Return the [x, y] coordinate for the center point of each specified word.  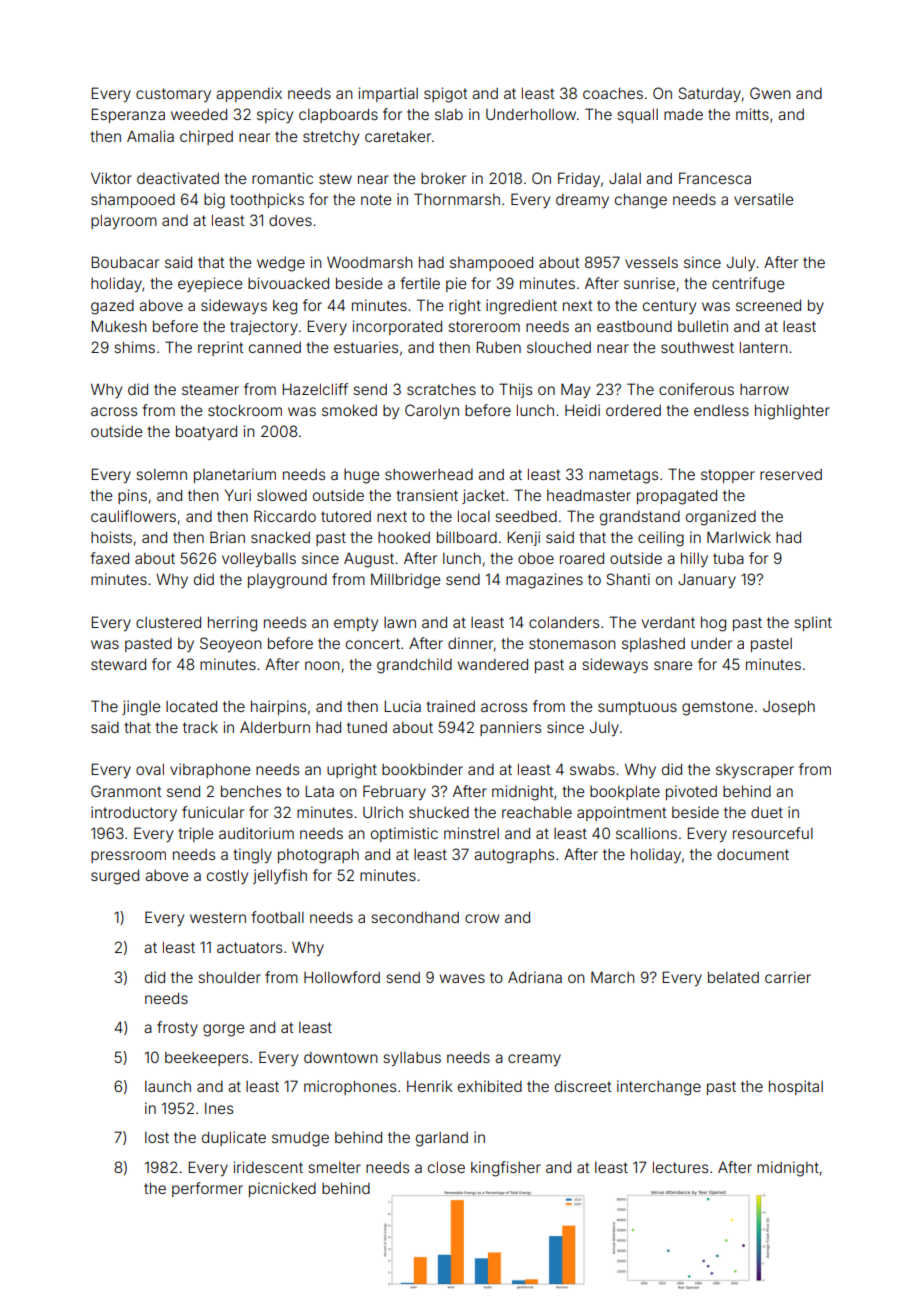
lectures [680, 1167]
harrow [764, 389]
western [218, 917]
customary [173, 95]
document [753, 854]
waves [462, 978]
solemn [161, 474]
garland [442, 1139]
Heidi [582, 410]
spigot [446, 95]
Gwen [770, 93]
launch [168, 1086]
